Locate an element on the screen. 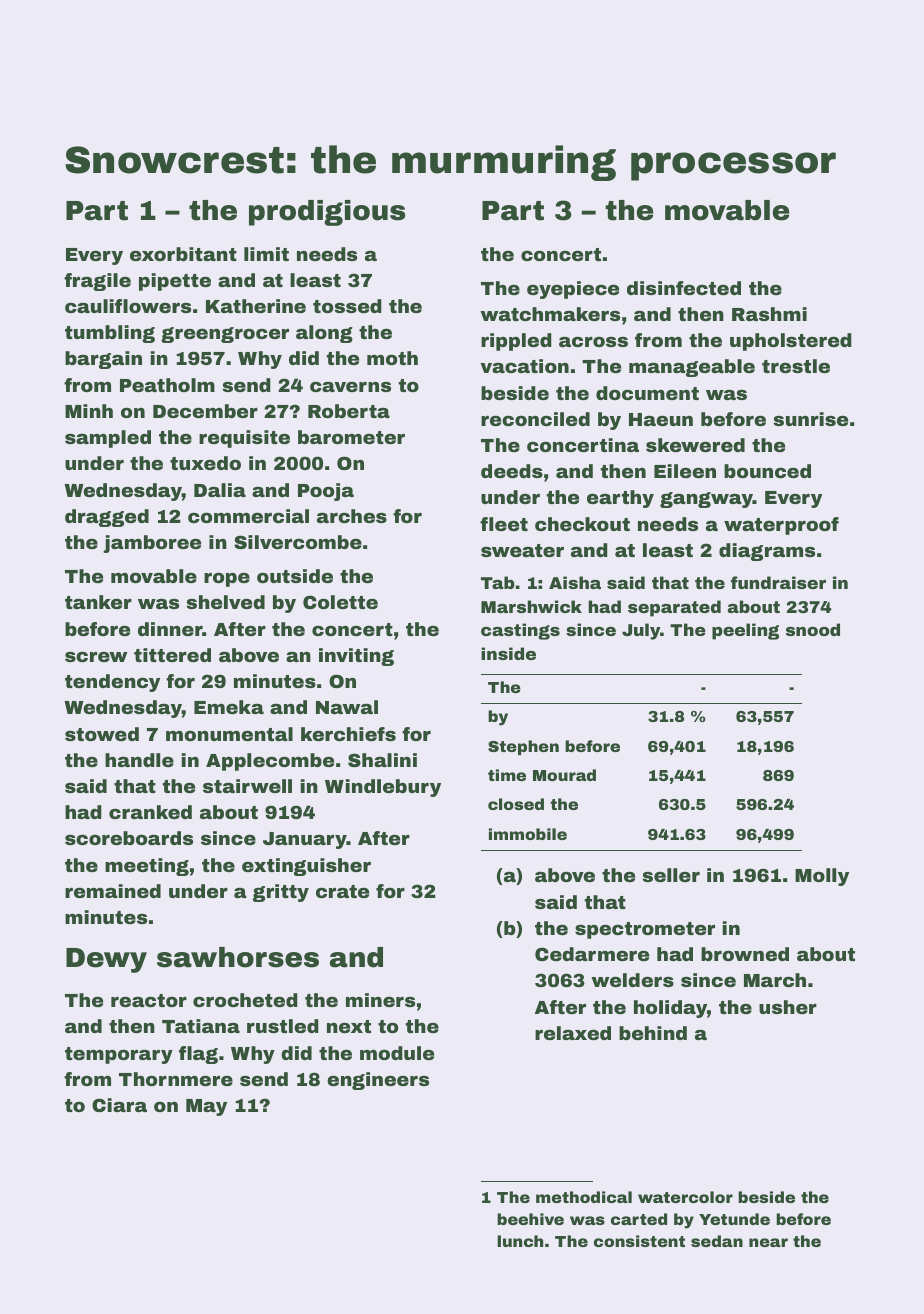 This screenshot has height=1314, width=924. limit is located at coordinates (266, 254).
